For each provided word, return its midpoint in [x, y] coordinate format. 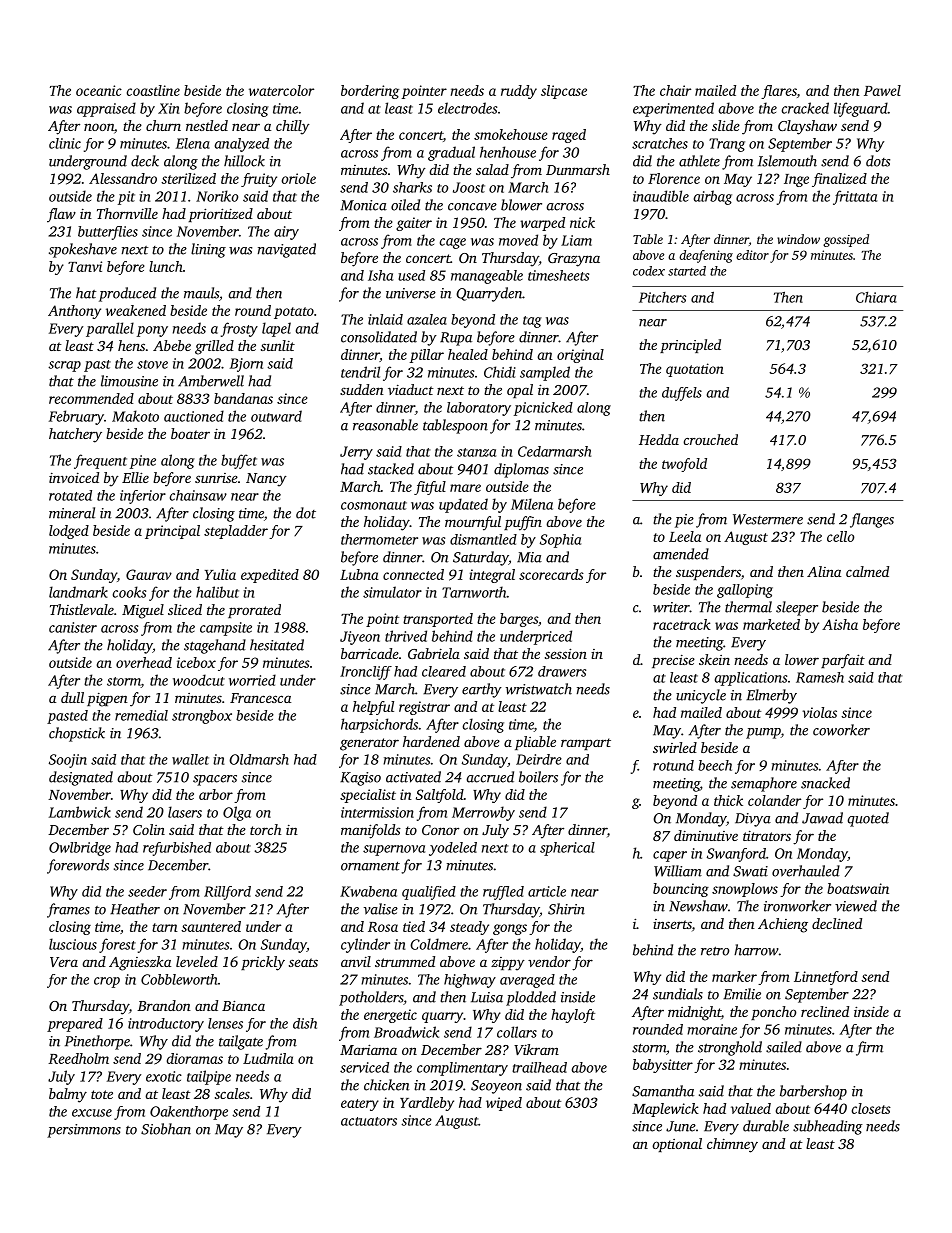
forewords [78, 866]
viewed [856, 906]
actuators [369, 1121]
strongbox [202, 717]
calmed [867, 571]
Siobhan [166, 1129]
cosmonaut [374, 505]
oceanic [99, 90]
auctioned [194, 416]
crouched [710, 439]
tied [414, 926]
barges [519, 620]
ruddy [519, 92]
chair [675, 90]
